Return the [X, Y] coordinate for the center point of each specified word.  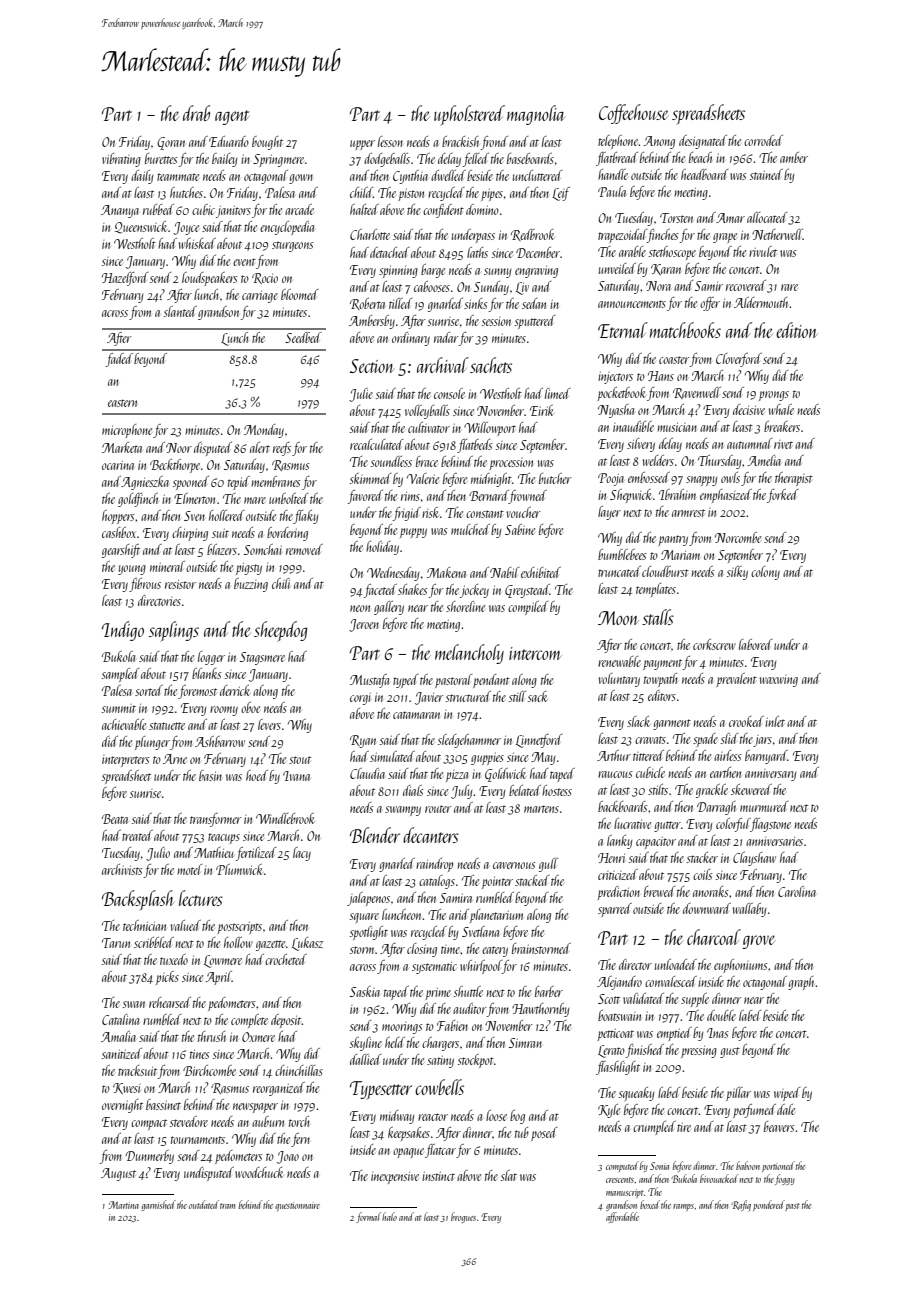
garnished [159, 1205]
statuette [167, 726]
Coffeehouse [634, 114]
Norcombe [738, 537]
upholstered [469, 115]
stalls [658, 617]
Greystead [527, 591]
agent [232, 117]
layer [609, 513]
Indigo [123, 631]
